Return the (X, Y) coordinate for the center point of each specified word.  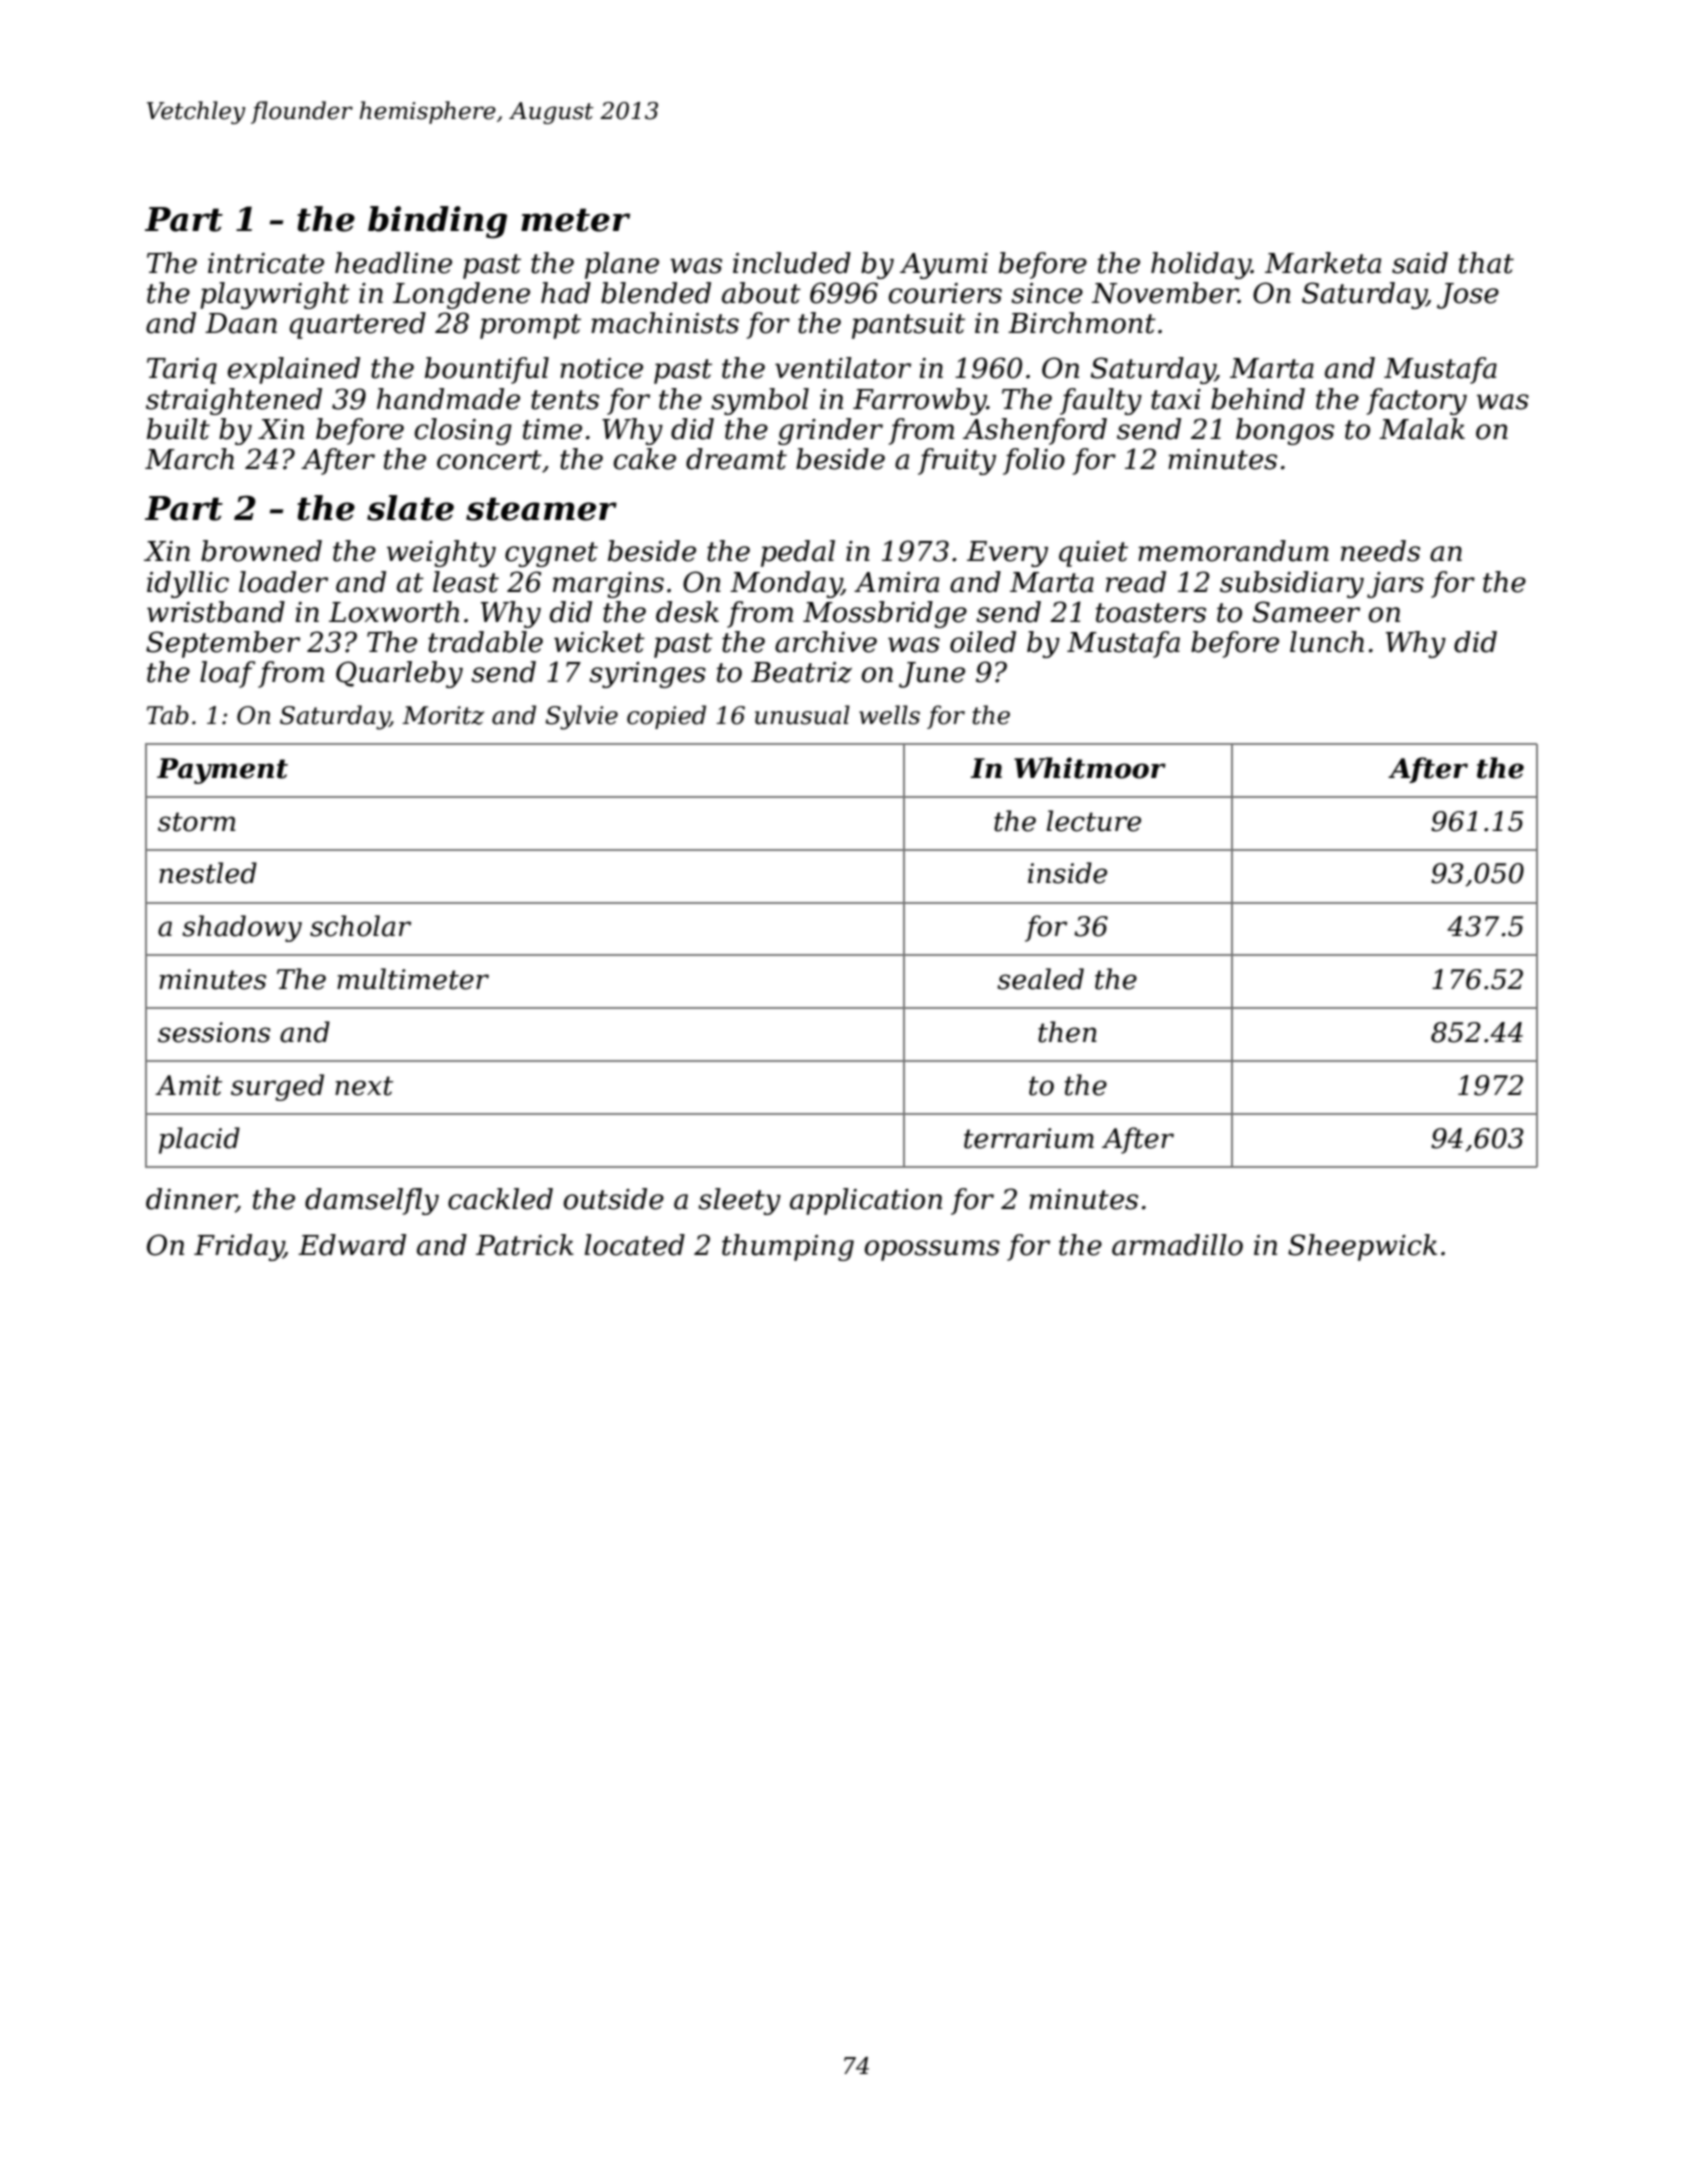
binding (437, 222)
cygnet (551, 554)
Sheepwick (1362, 1247)
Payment (222, 771)
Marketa (1323, 263)
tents (565, 400)
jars (1395, 585)
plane (622, 265)
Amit (188, 1085)
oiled (983, 642)
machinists (665, 323)
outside (614, 1199)
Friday (239, 1247)
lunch (1327, 642)
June (932, 675)
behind (1258, 399)
